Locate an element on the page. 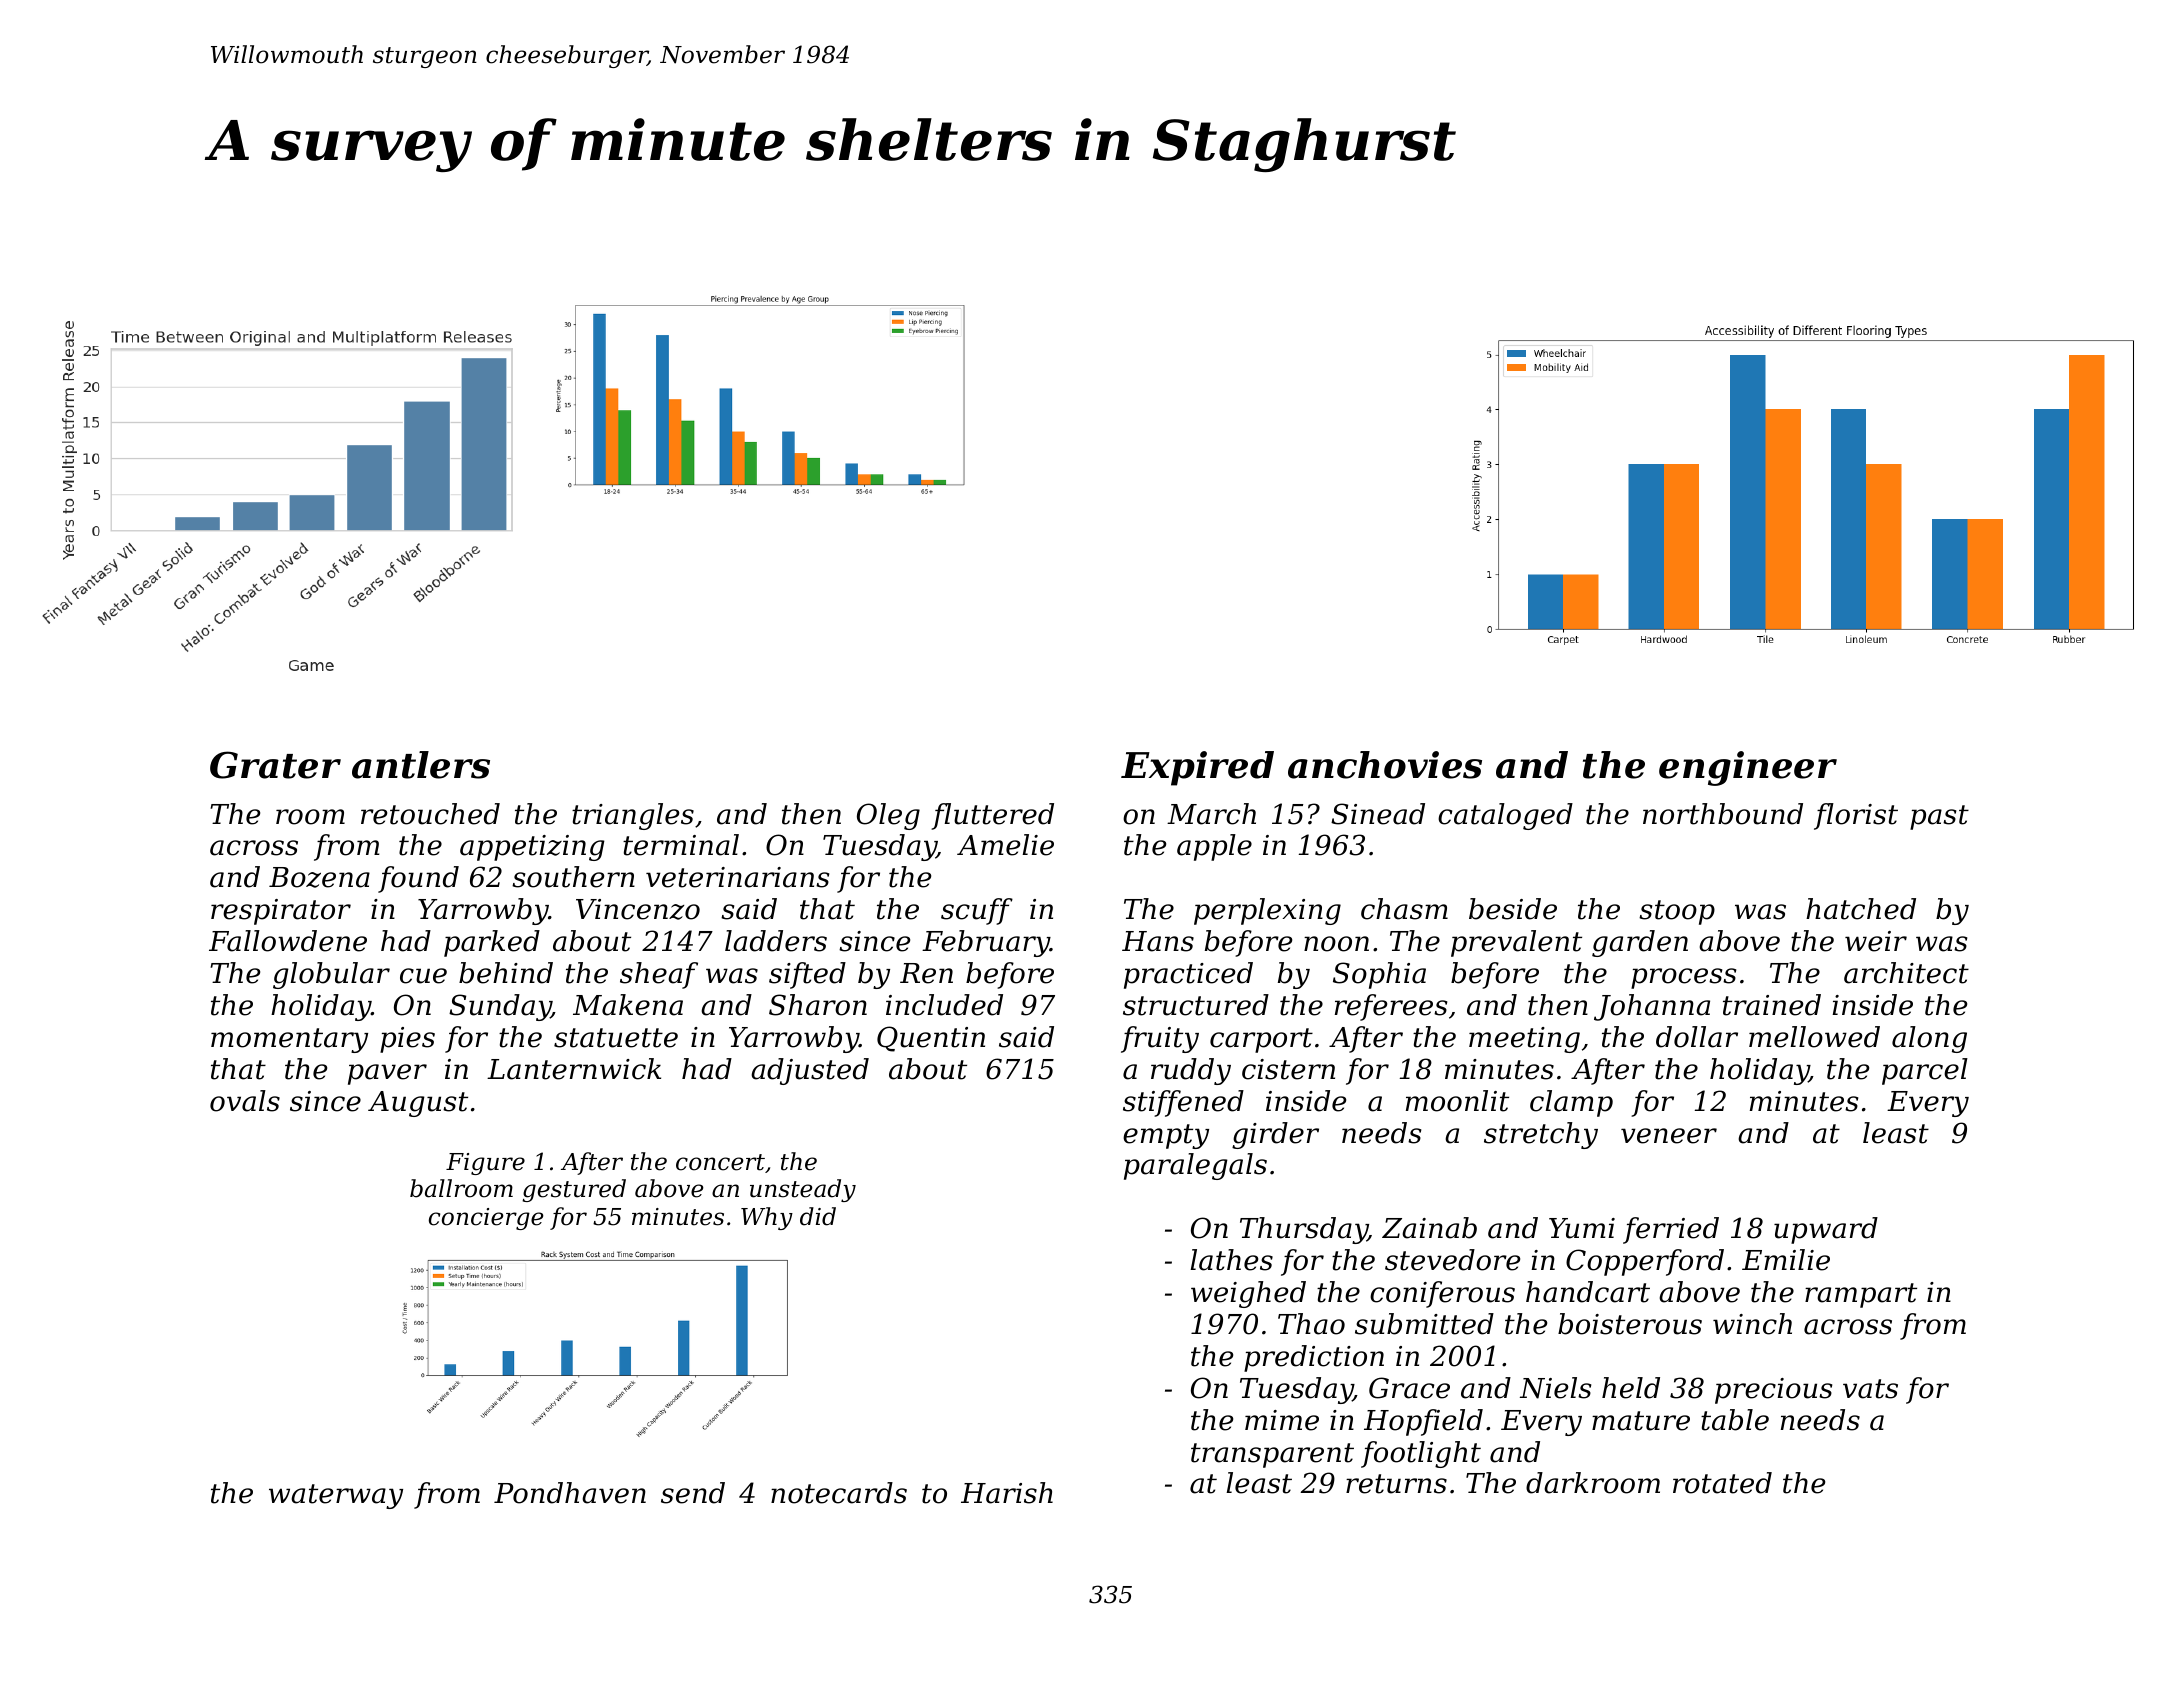  adjusted is located at coordinates (810, 1071).
